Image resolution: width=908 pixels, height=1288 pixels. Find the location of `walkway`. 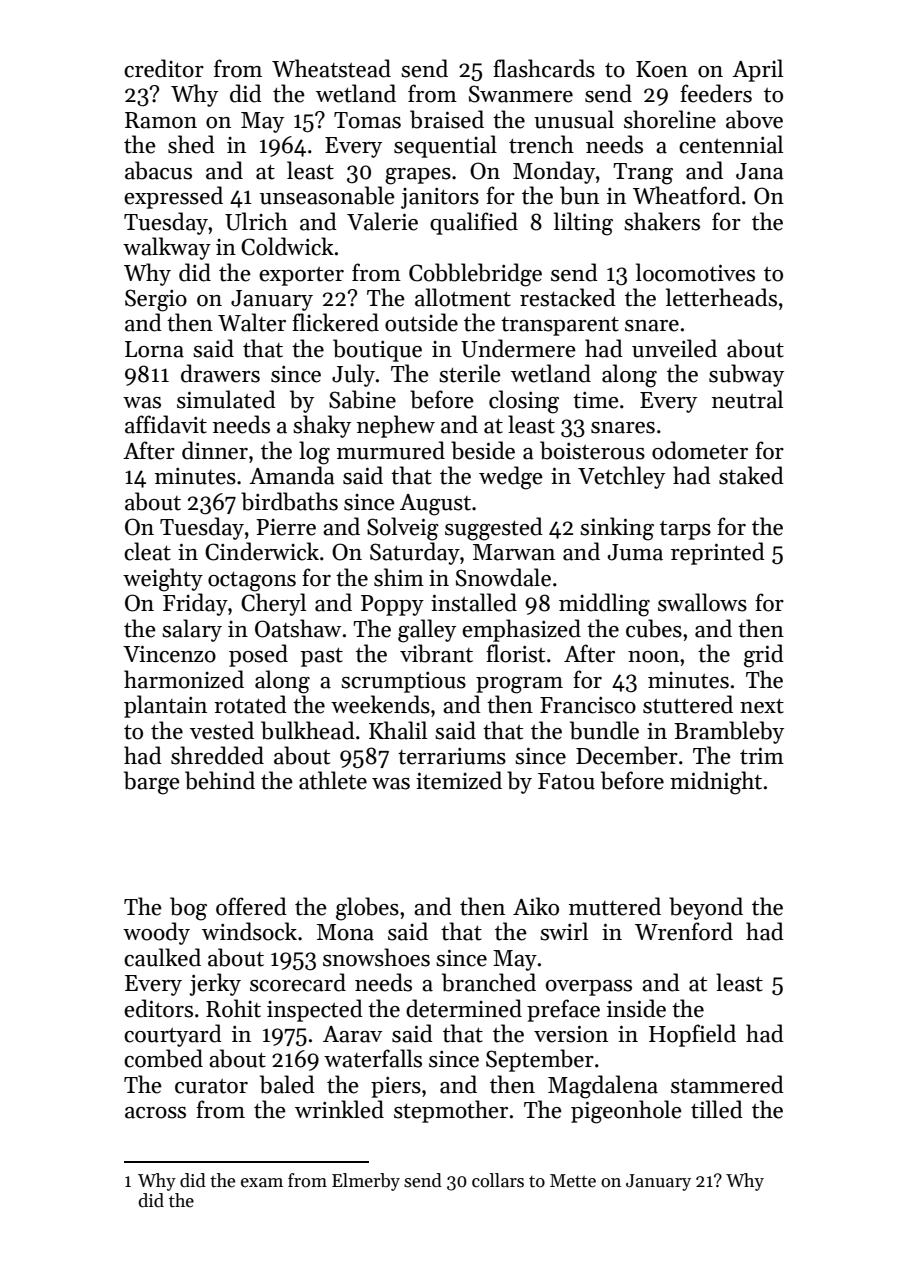

walkway is located at coordinates (167, 248).
